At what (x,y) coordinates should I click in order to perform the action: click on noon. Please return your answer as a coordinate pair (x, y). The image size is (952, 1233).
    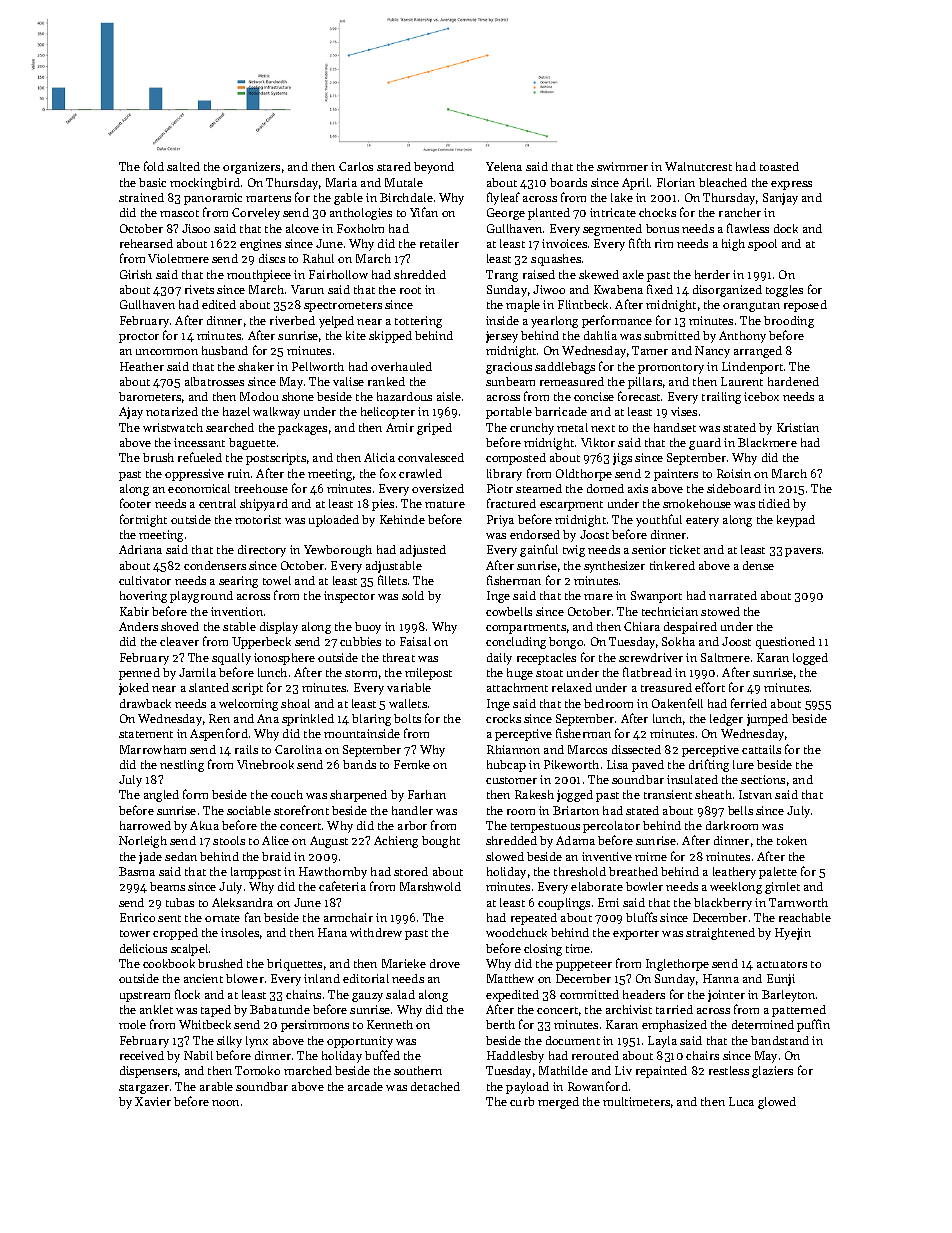
    Looking at the image, I should click on (225, 1103).
